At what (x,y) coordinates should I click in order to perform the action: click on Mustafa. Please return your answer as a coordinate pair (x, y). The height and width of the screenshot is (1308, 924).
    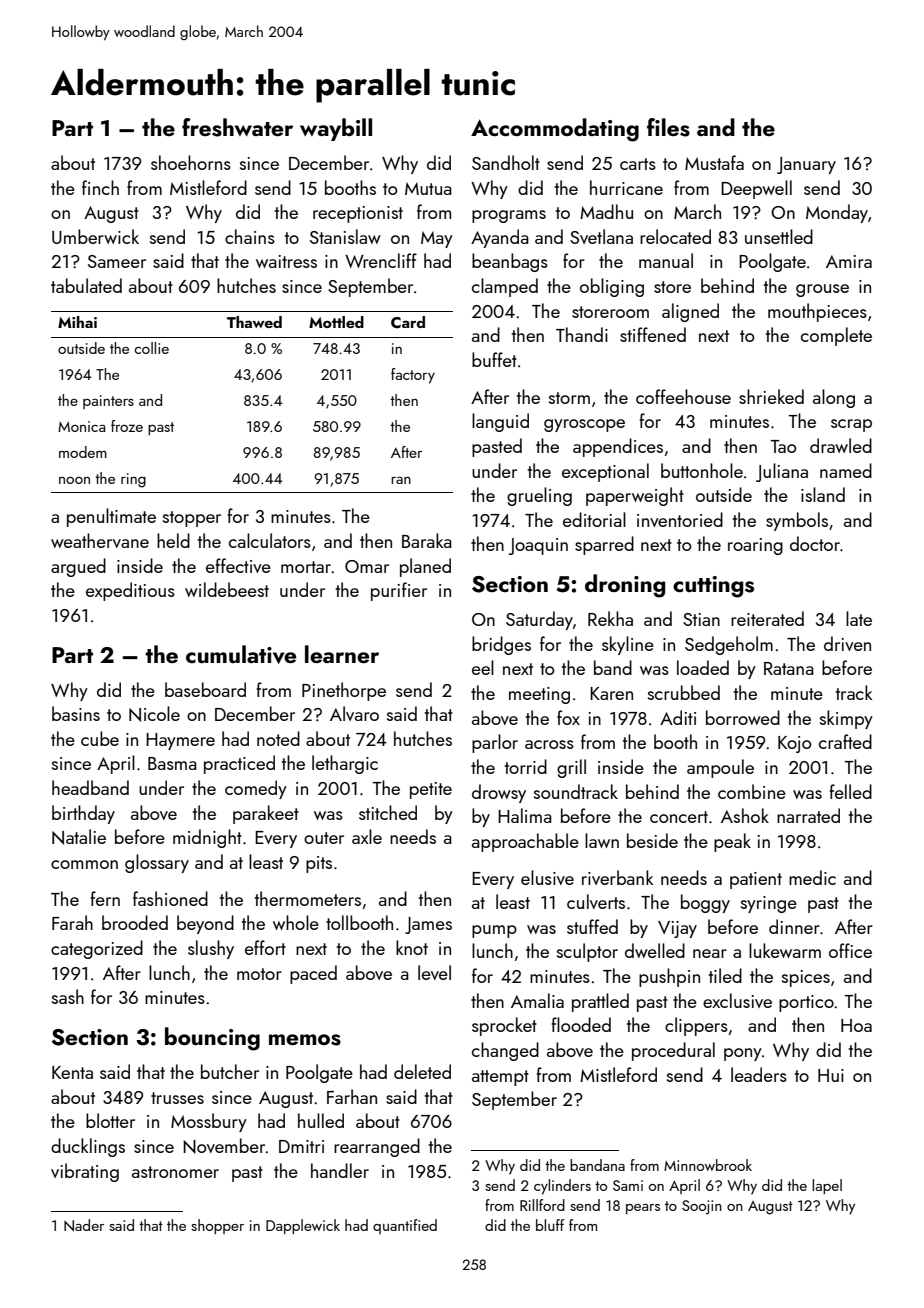
    Looking at the image, I should click on (714, 162).
